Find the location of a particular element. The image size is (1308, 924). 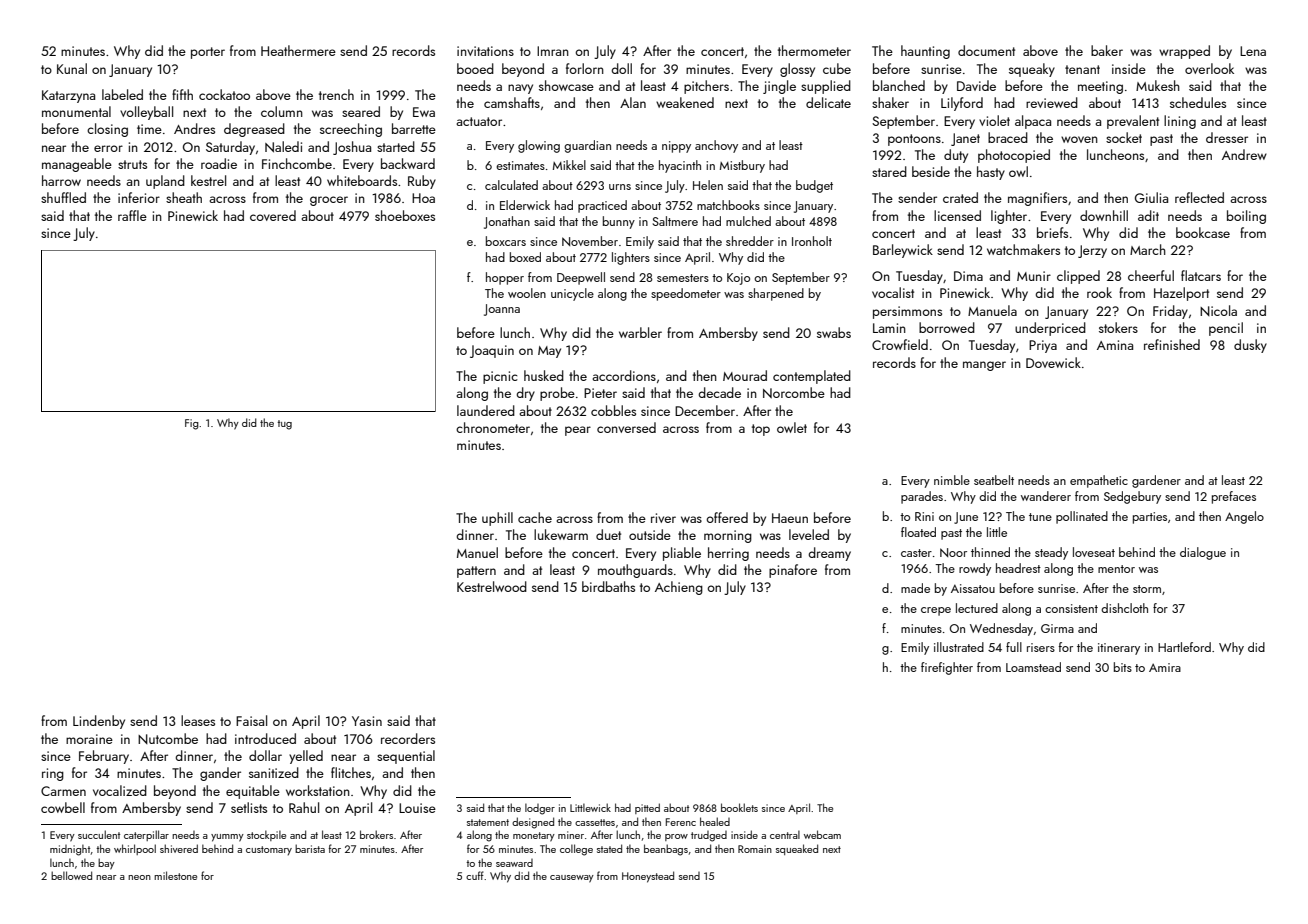

firefighter is located at coordinates (947, 668).
